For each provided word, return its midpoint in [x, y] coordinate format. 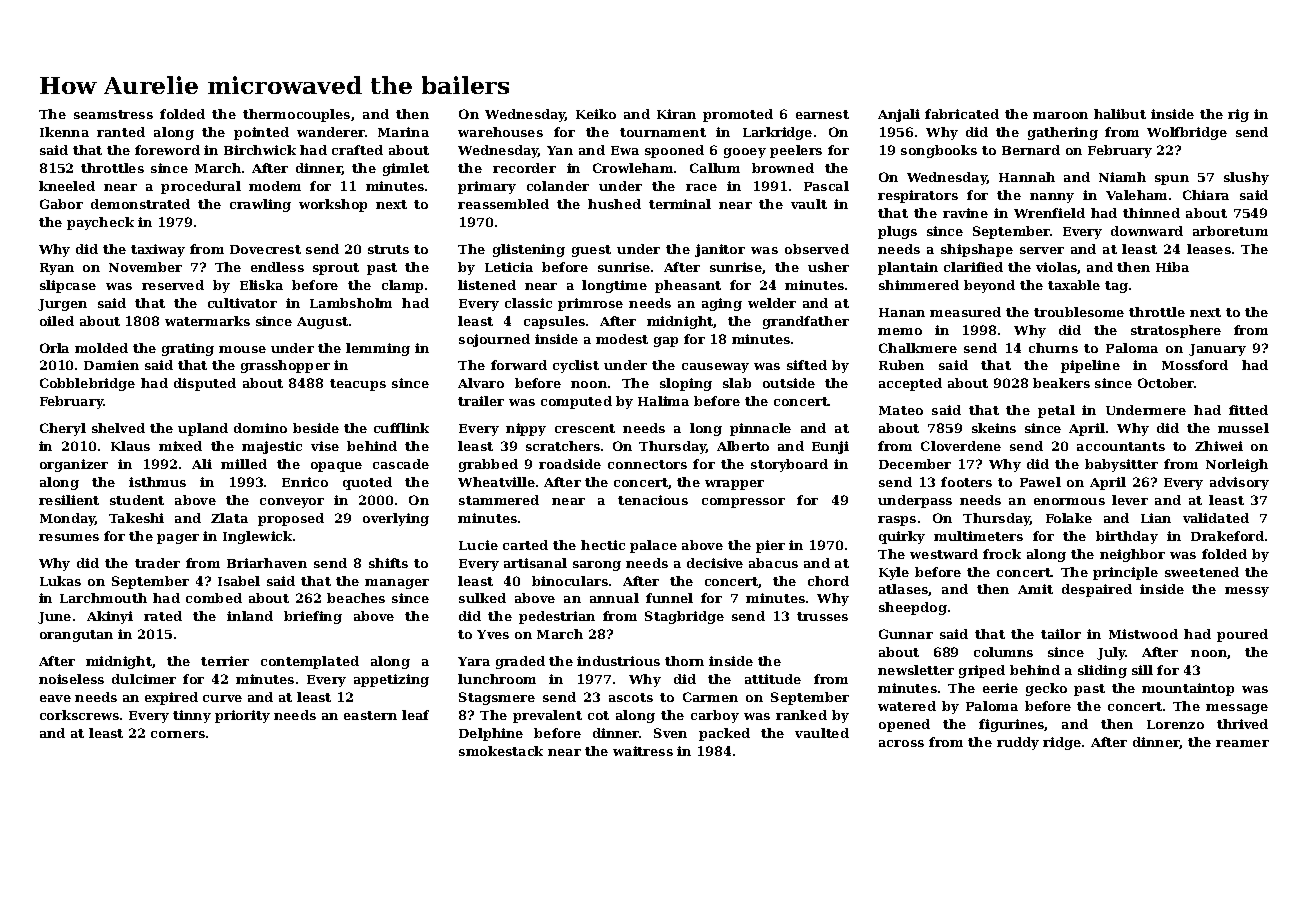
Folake [1069, 518]
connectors [647, 464]
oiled [57, 321]
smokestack [501, 751]
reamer [1242, 743]
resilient [69, 500]
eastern [370, 715]
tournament [663, 132]
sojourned [494, 340]
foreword [167, 150]
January [1217, 350]
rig [1238, 115]
